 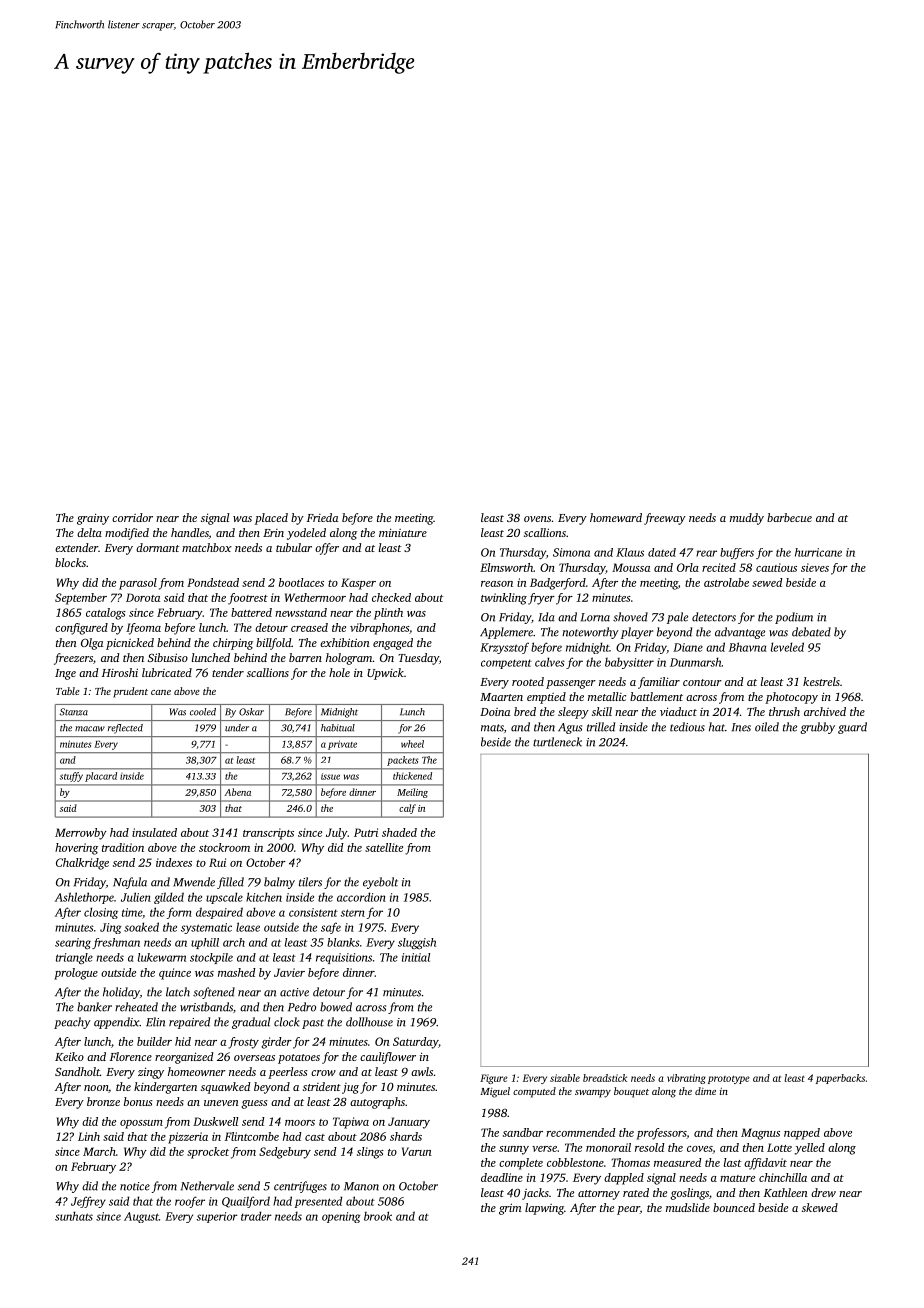 I want to click on yelled, so click(x=809, y=1149).
